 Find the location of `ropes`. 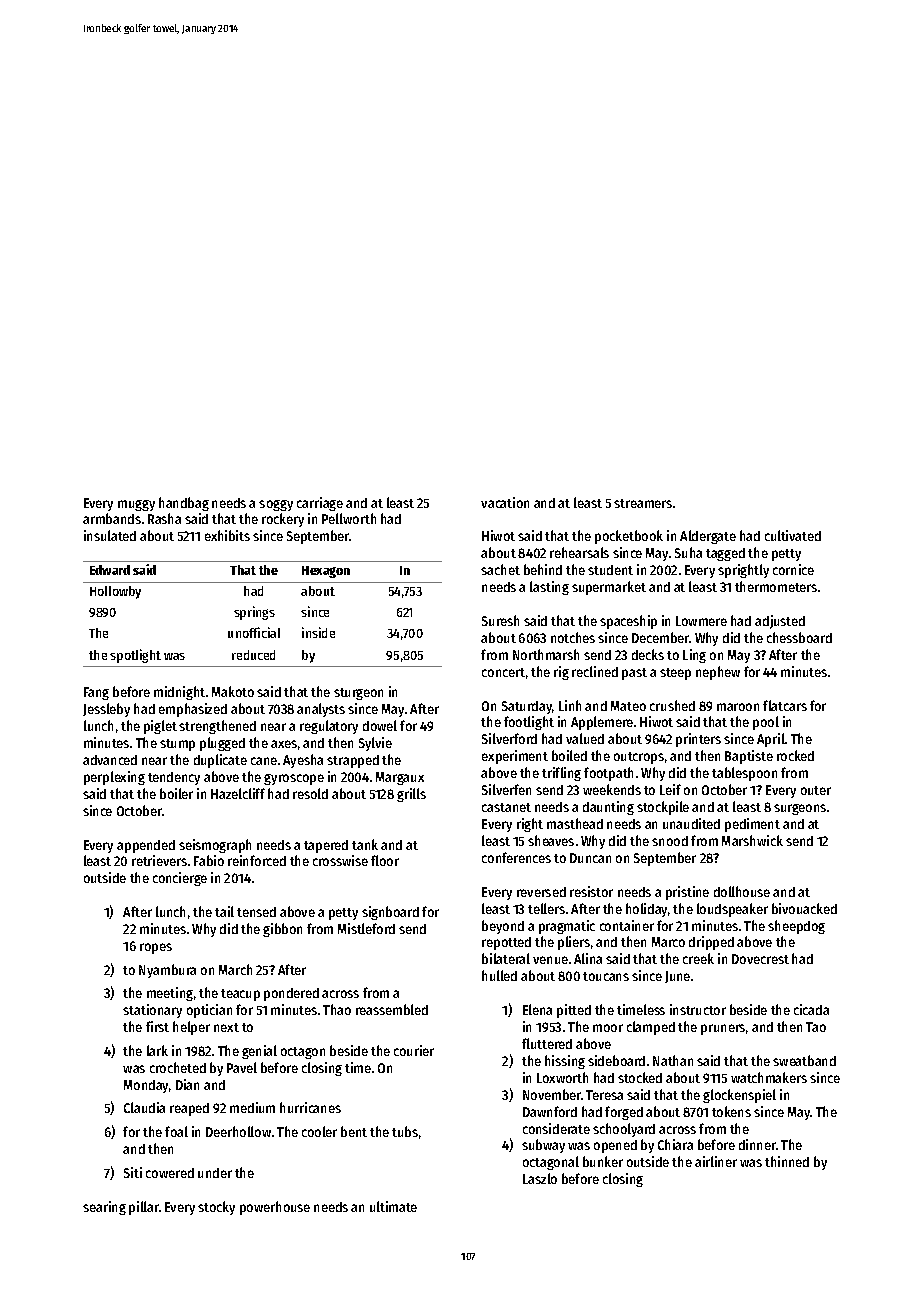

ropes is located at coordinates (156, 948).
